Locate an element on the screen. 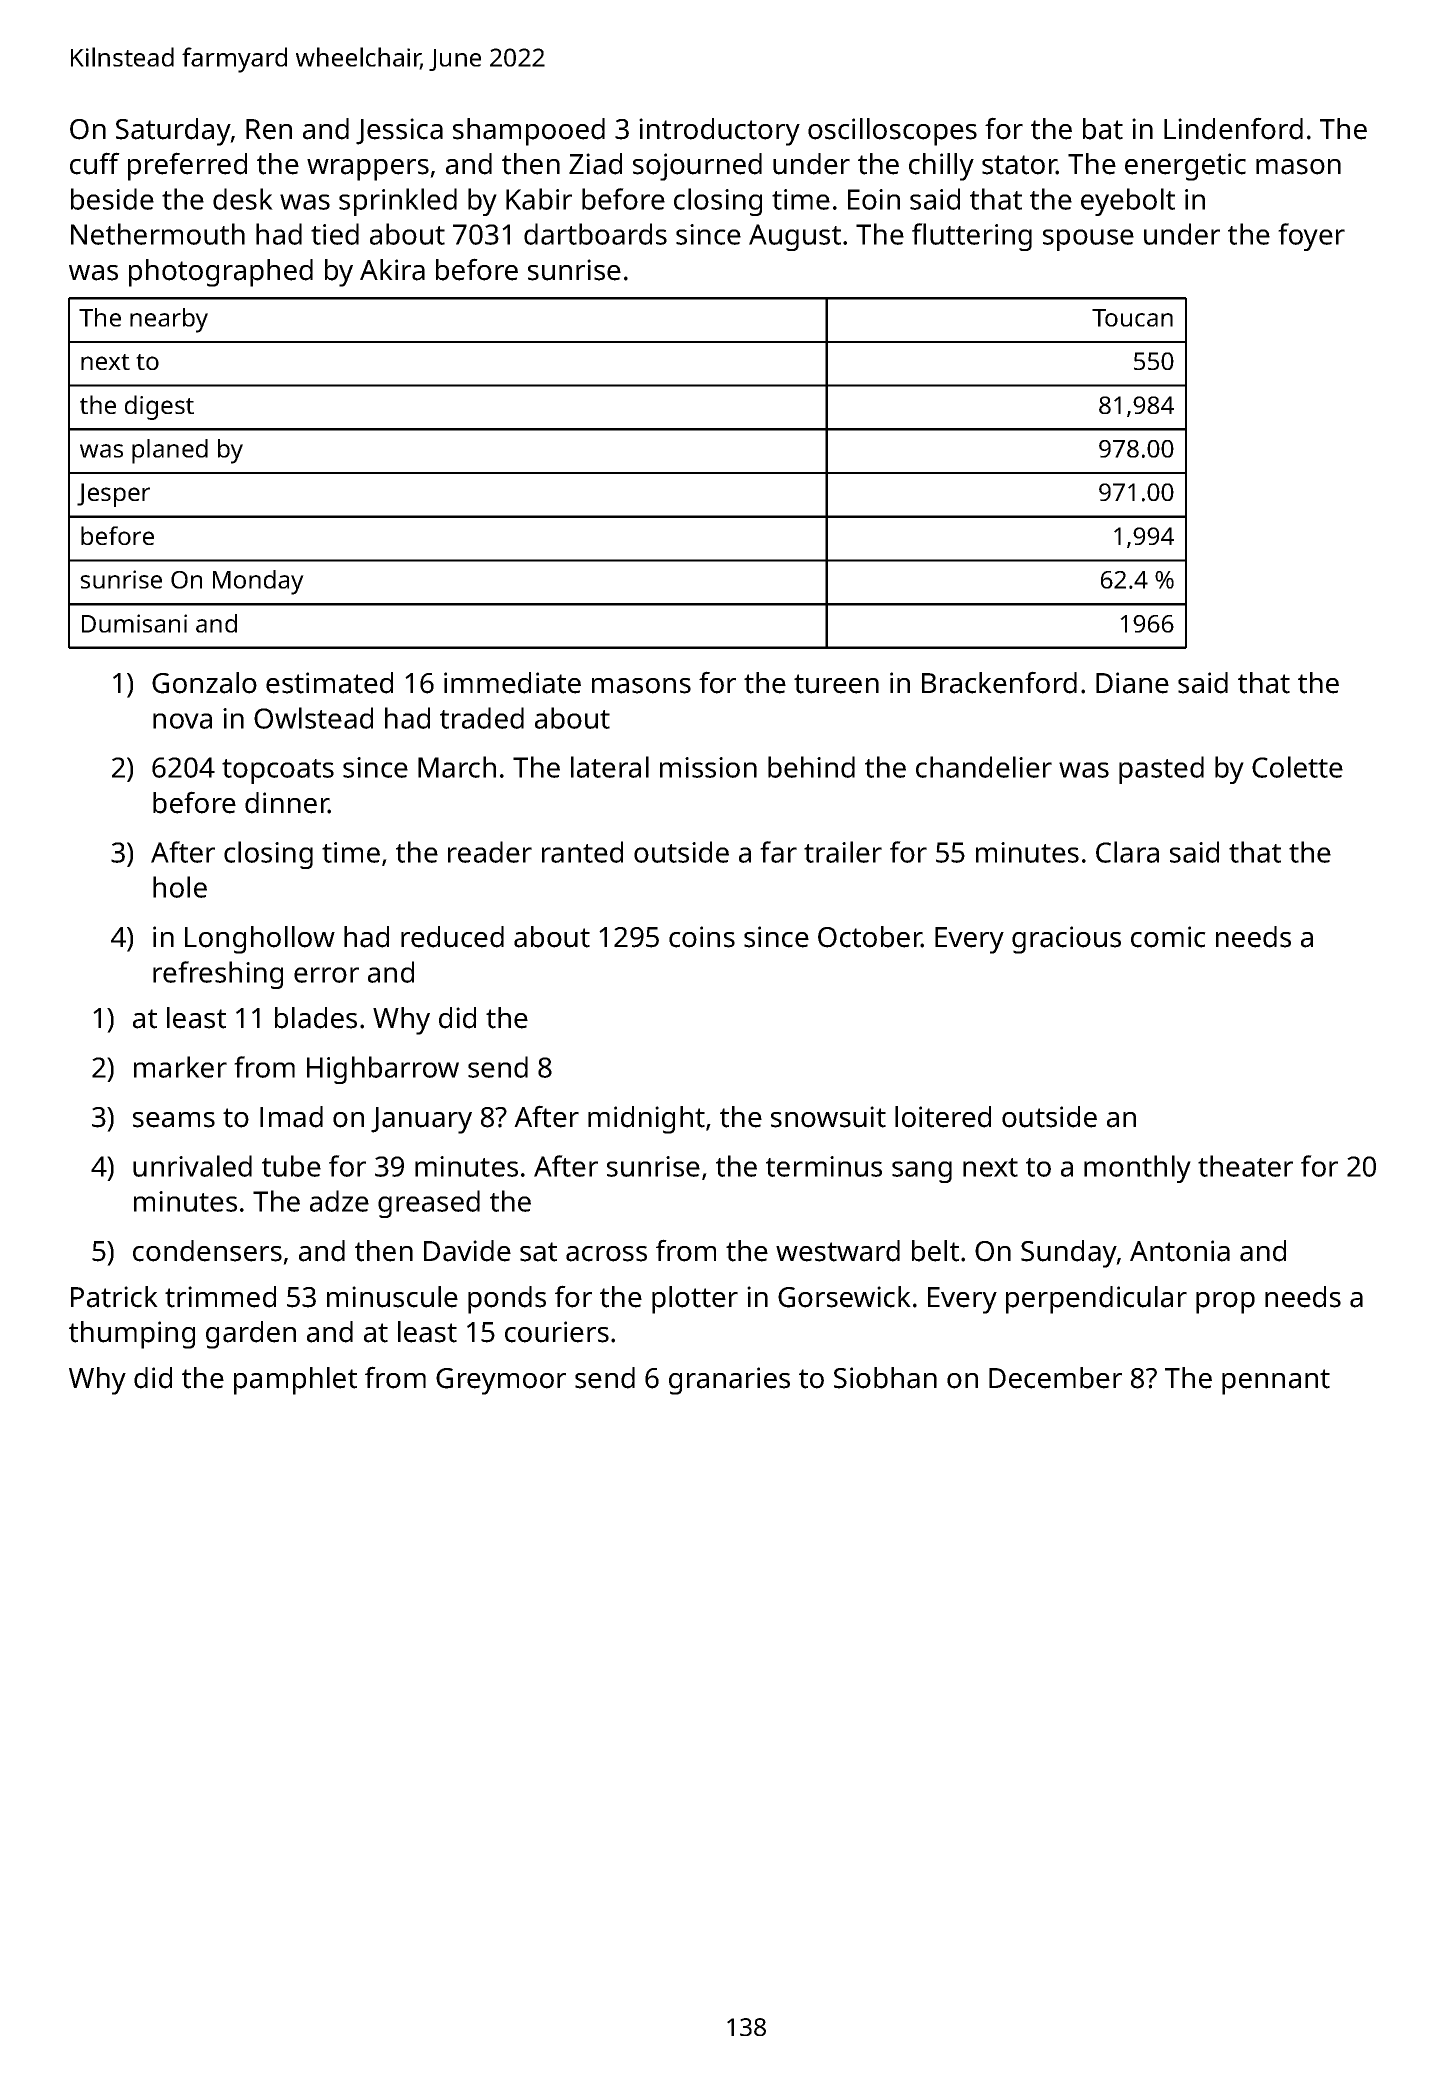 Image resolution: width=1450 pixels, height=2100 pixels. immediate is located at coordinates (512, 683).
